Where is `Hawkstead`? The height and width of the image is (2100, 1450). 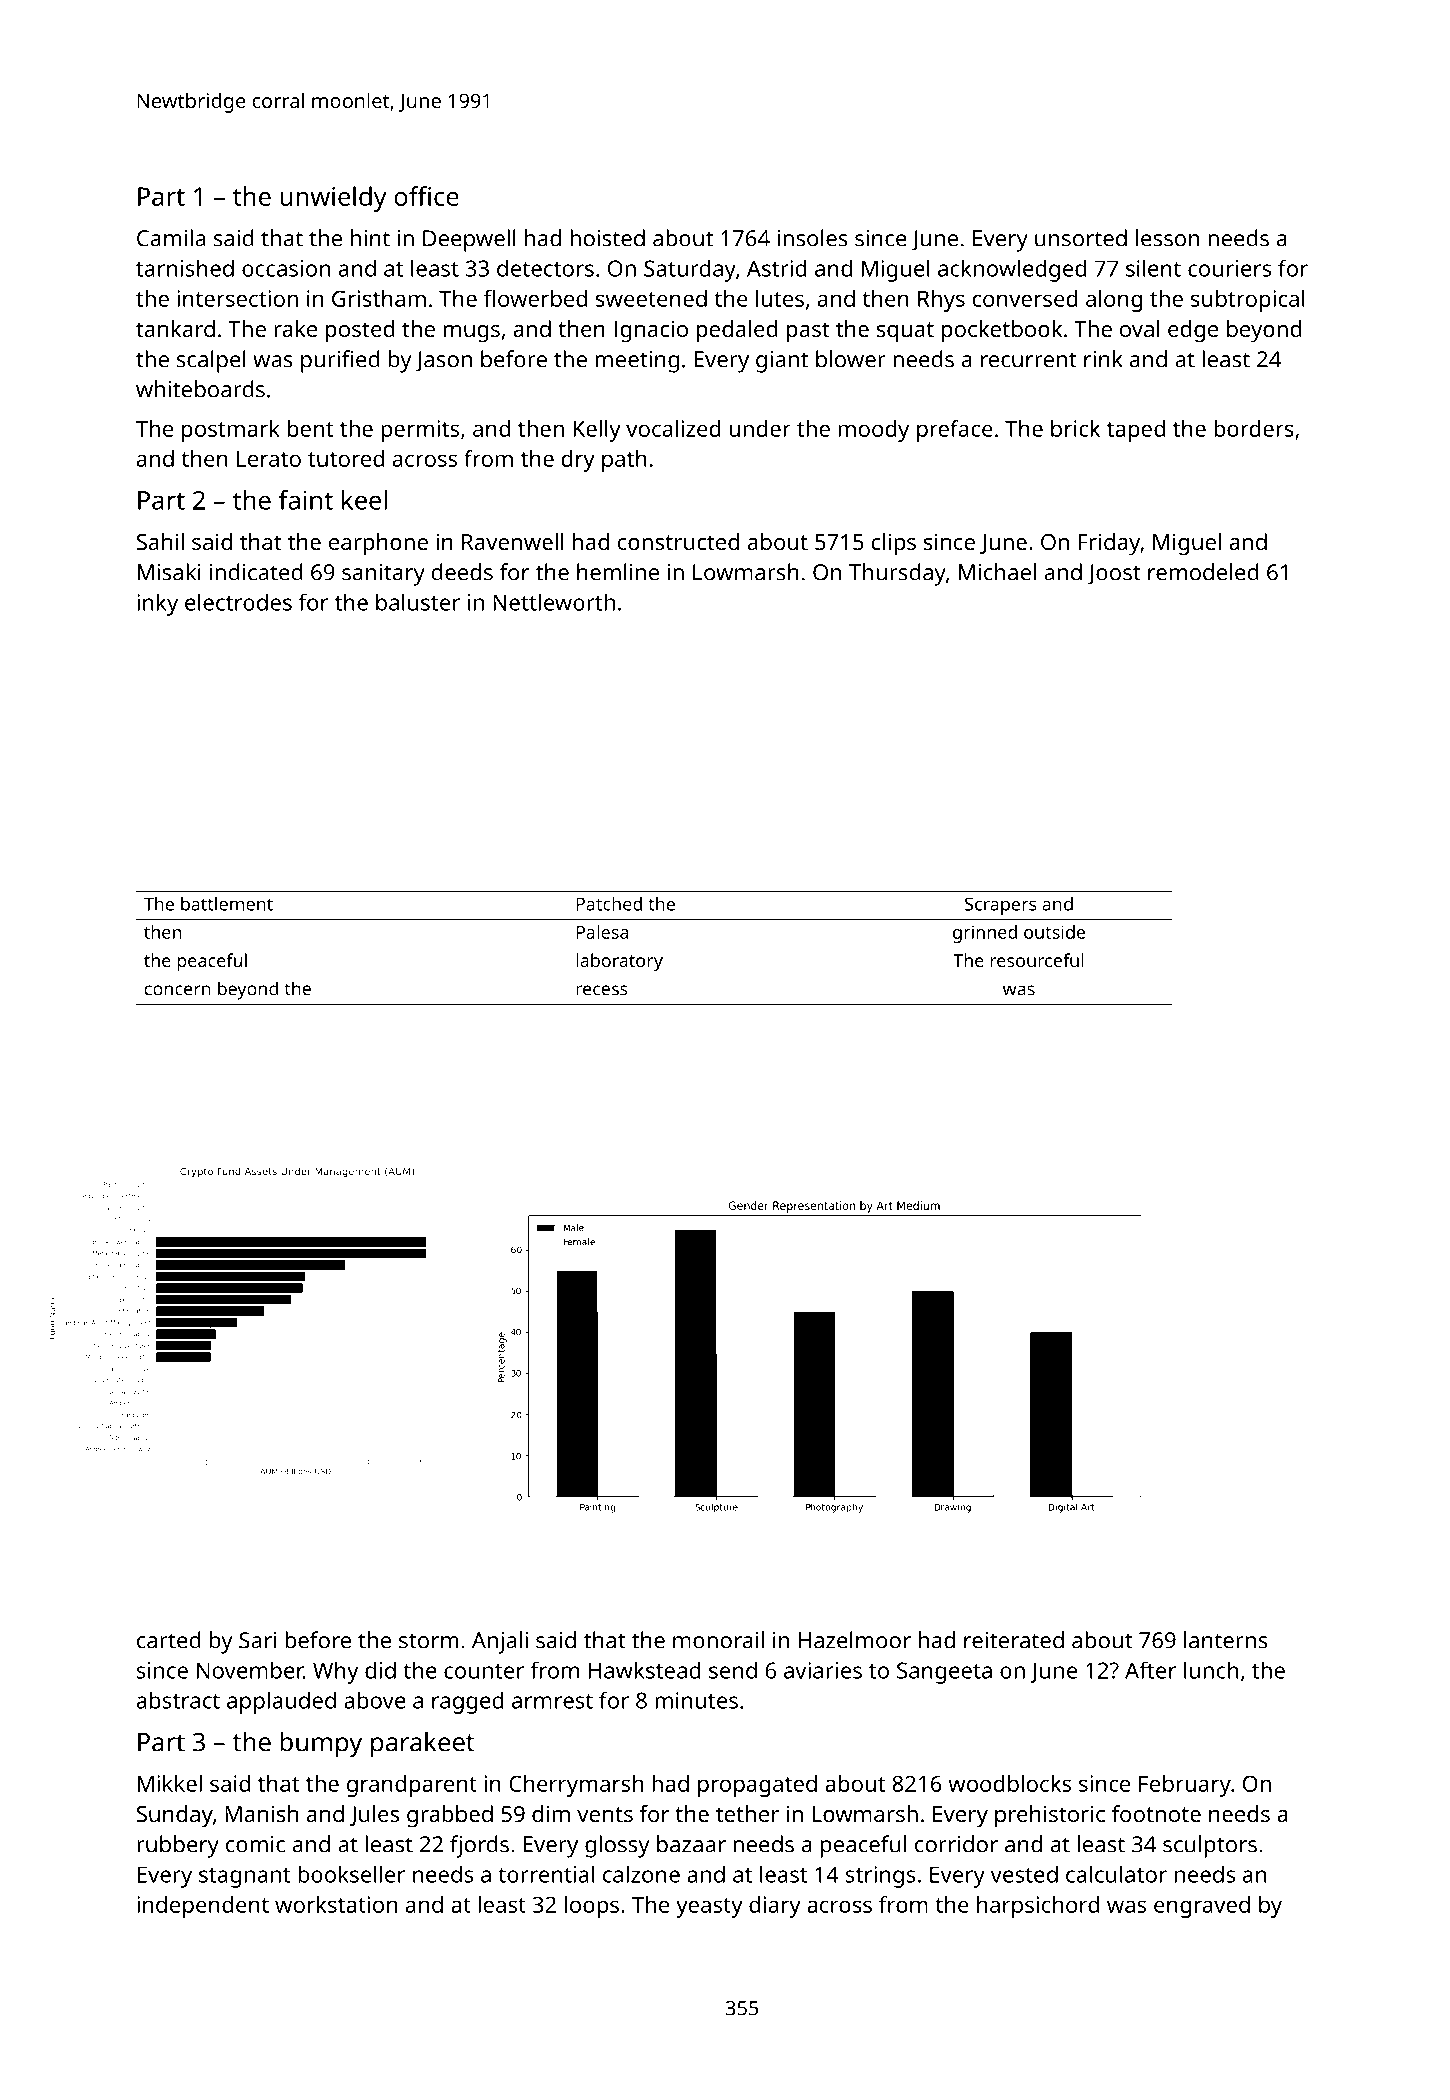
Hawkstead is located at coordinates (645, 1670).
